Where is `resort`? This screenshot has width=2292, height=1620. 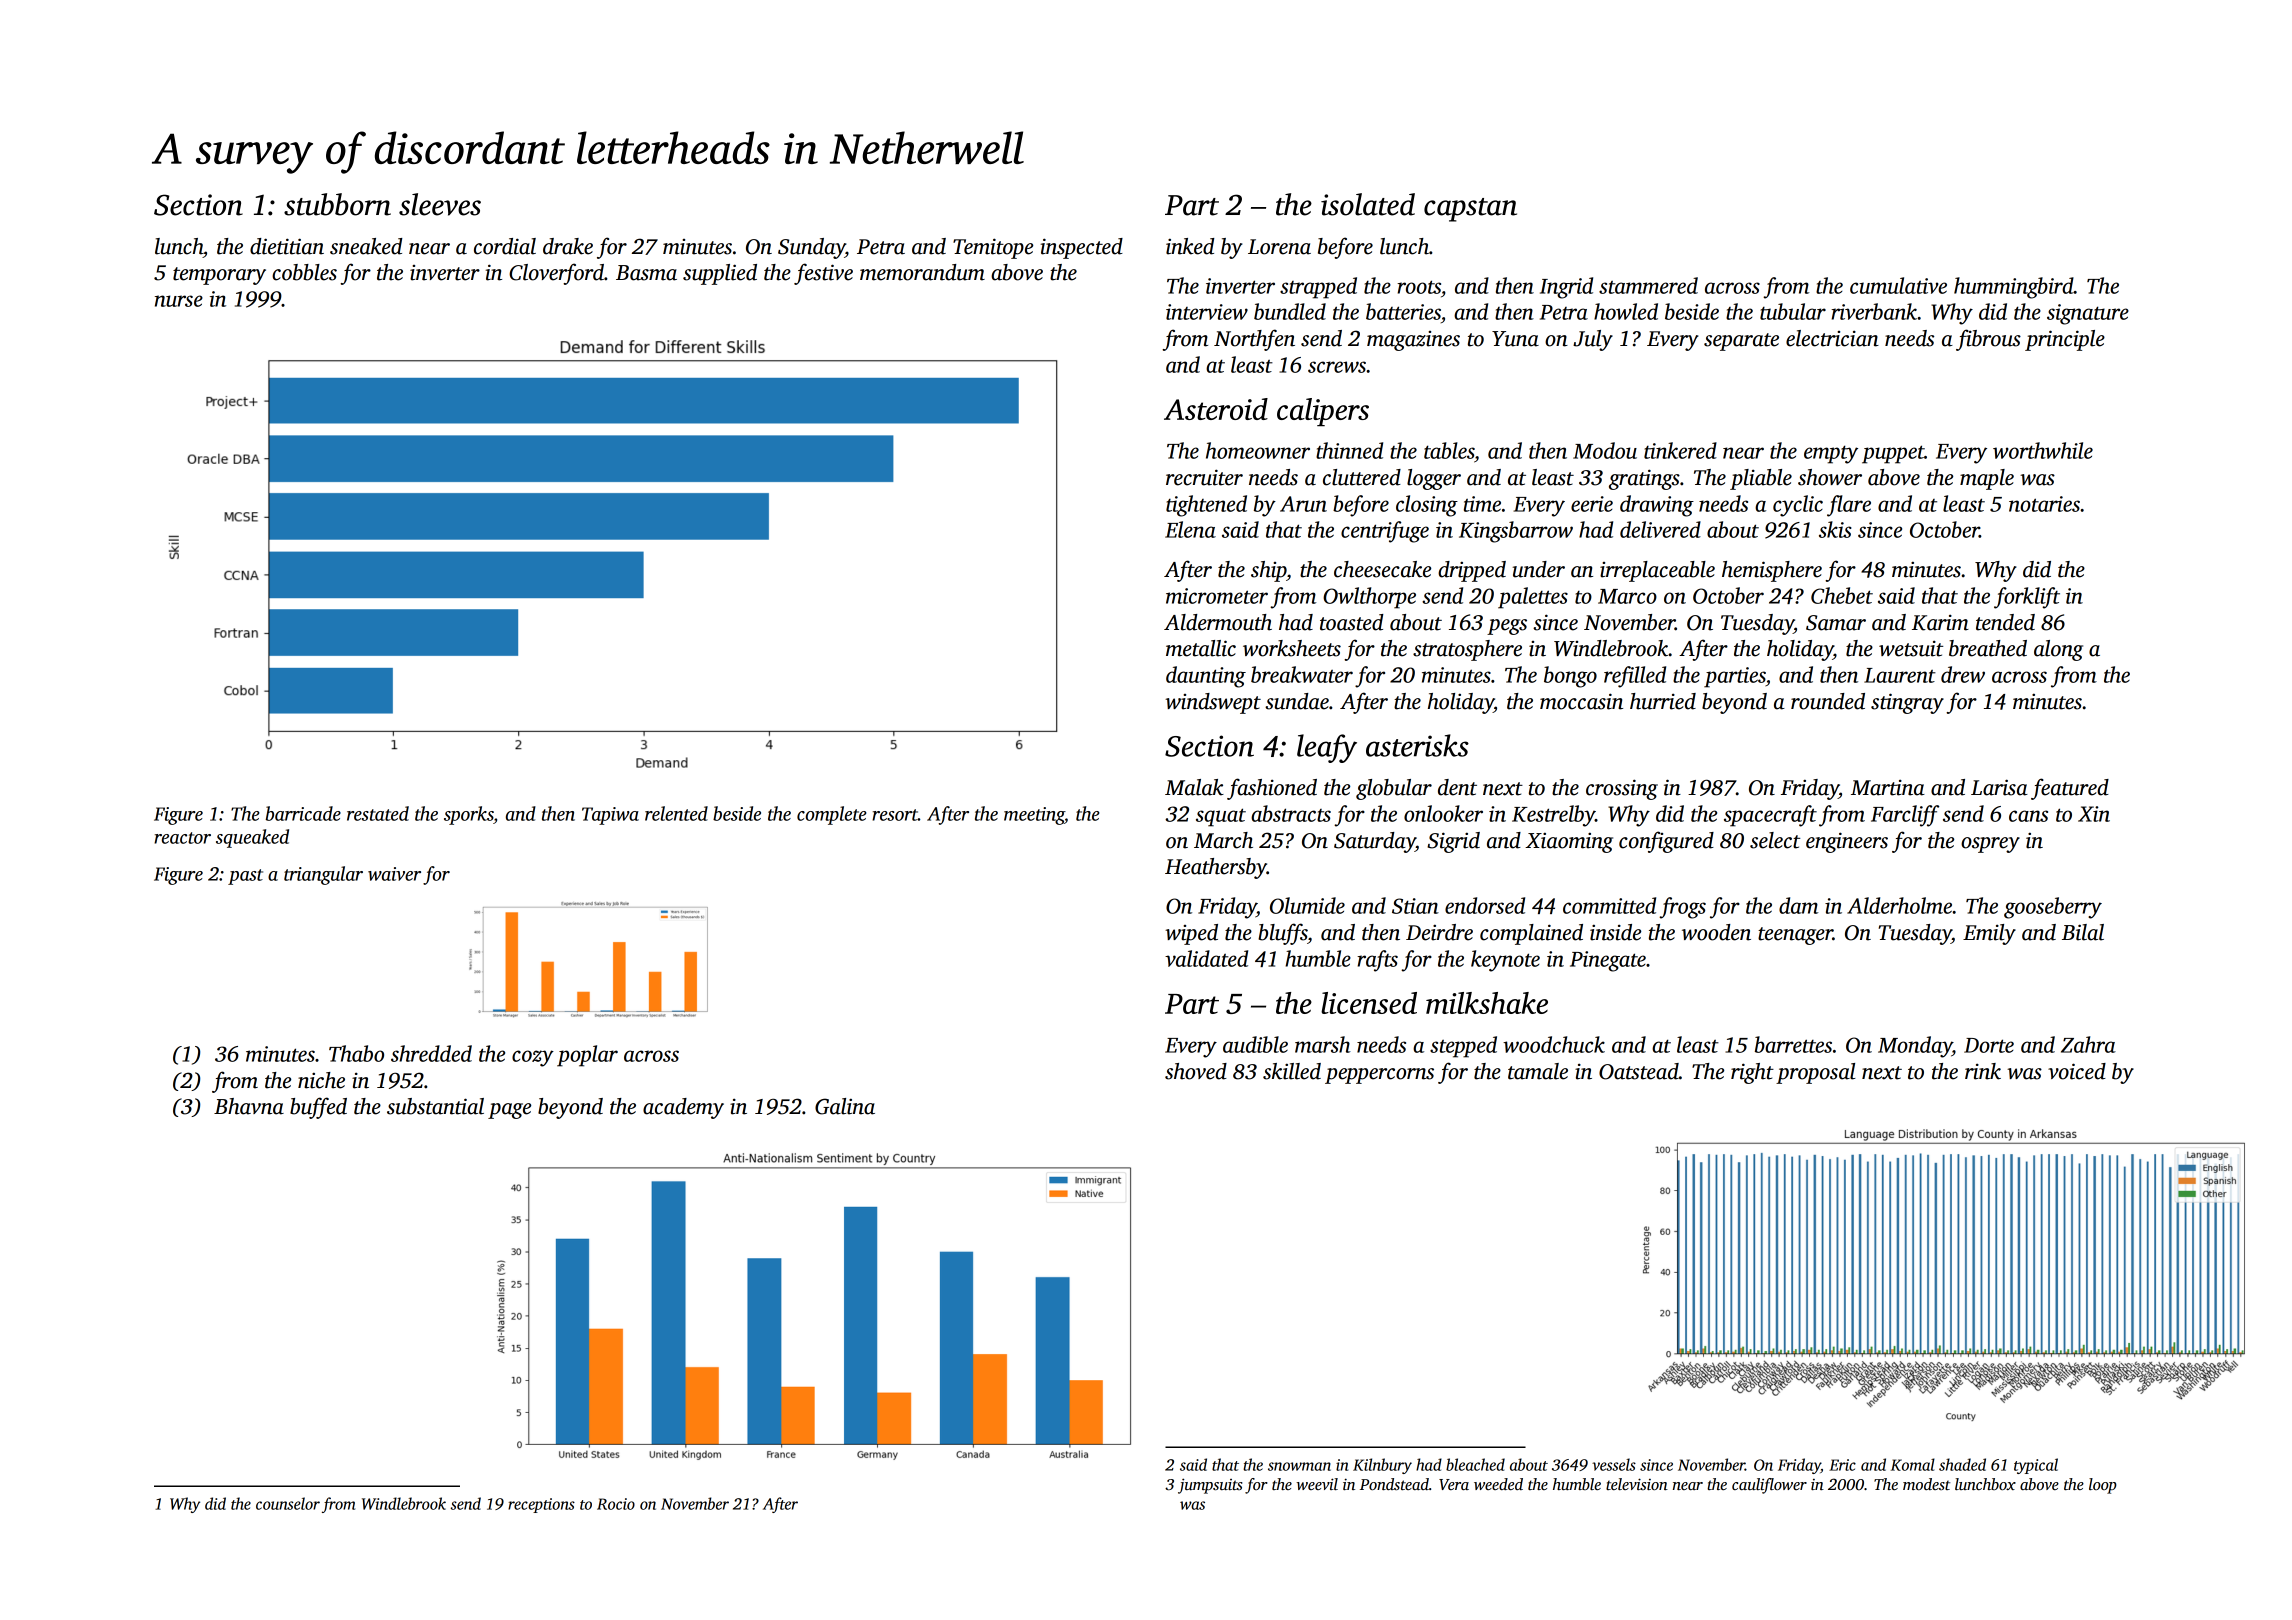
resort is located at coordinates (895, 815).
